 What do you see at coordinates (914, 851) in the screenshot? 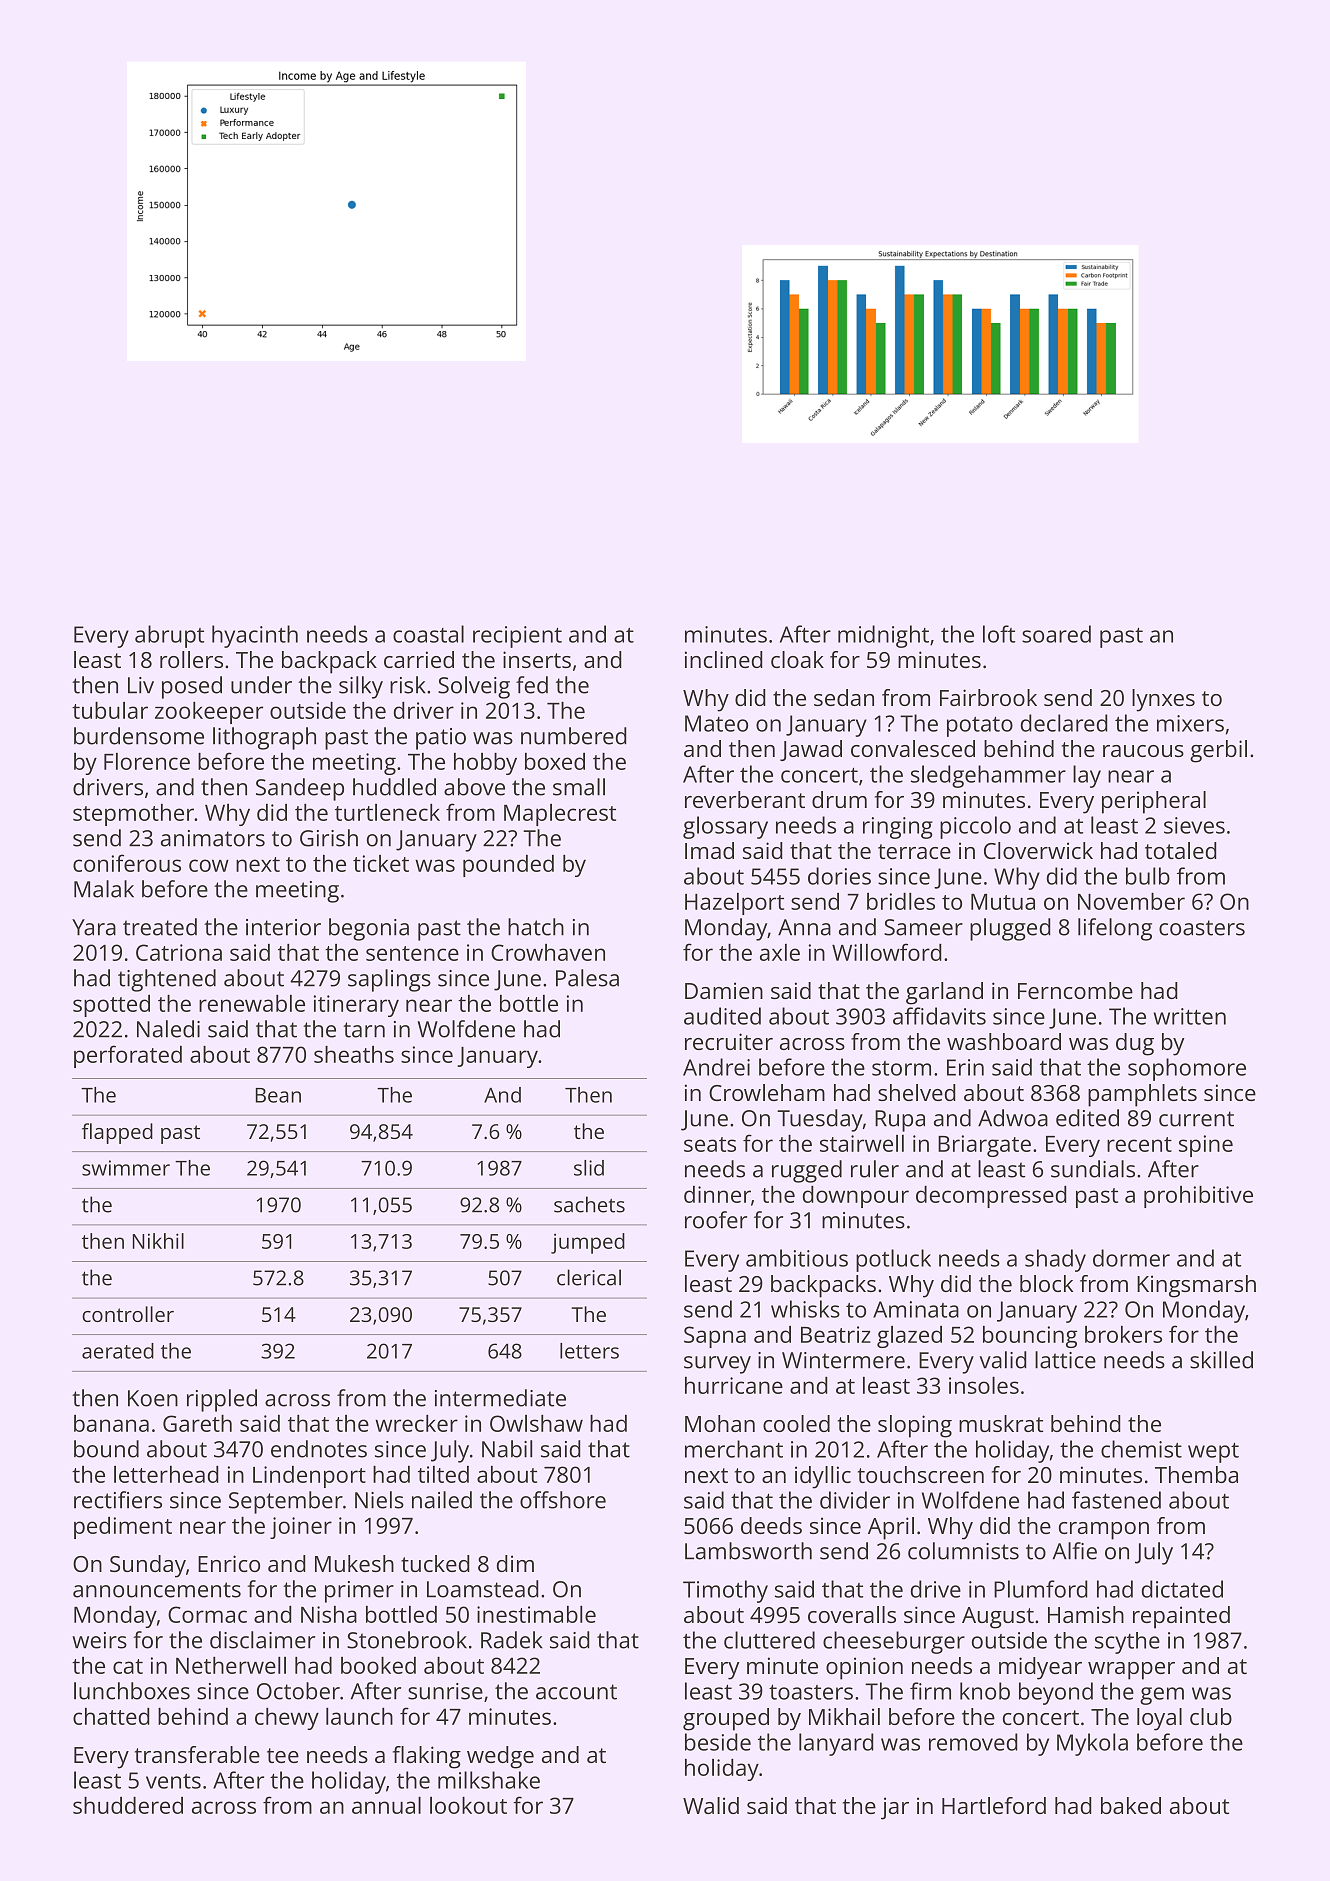
I see `terrace` at bounding box center [914, 851].
